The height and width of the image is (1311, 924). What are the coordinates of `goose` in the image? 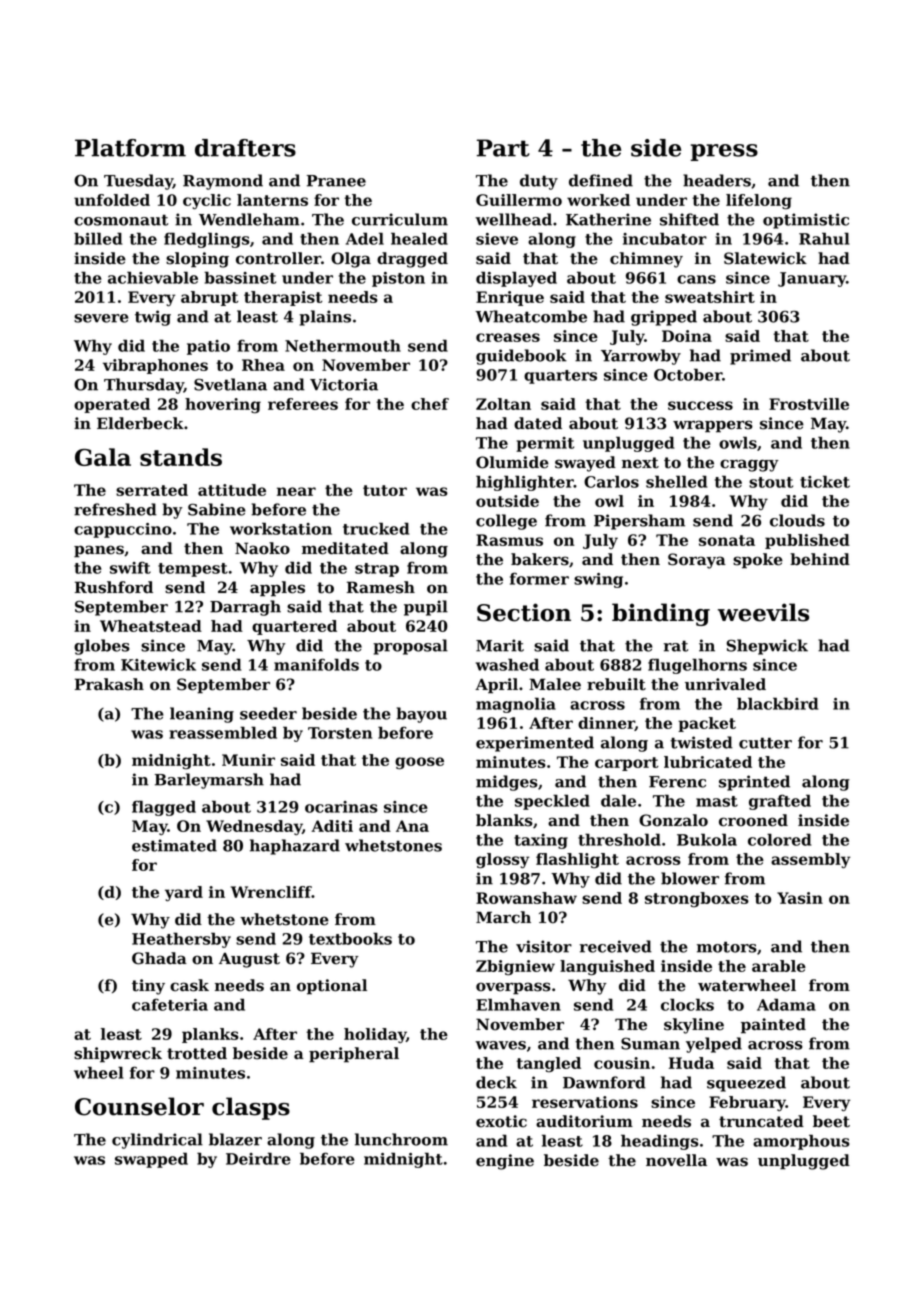 It's located at (419, 763).
